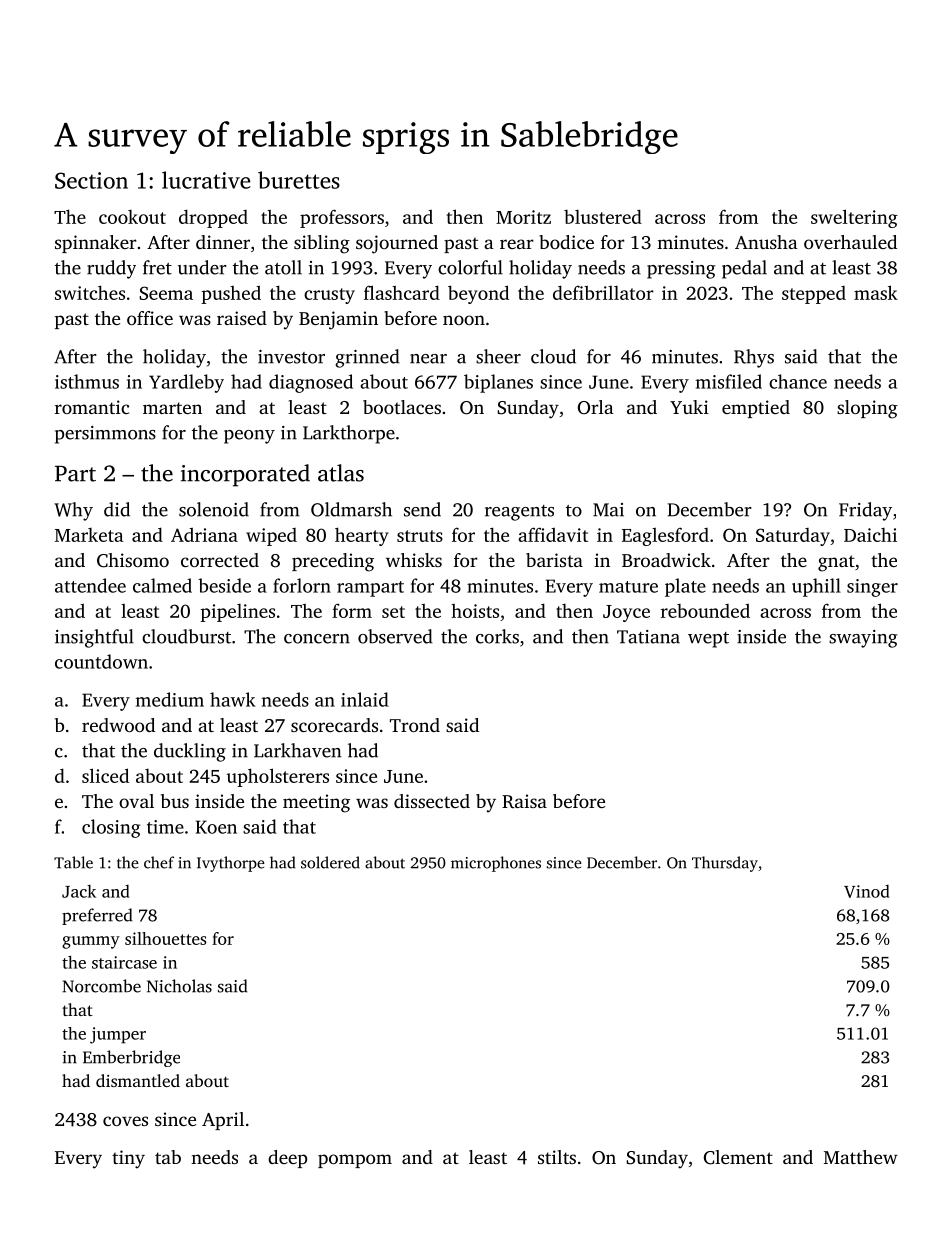 The width and height of the image is (952, 1233). What do you see at coordinates (557, 1157) in the image?
I see `stilts` at bounding box center [557, 1157].
